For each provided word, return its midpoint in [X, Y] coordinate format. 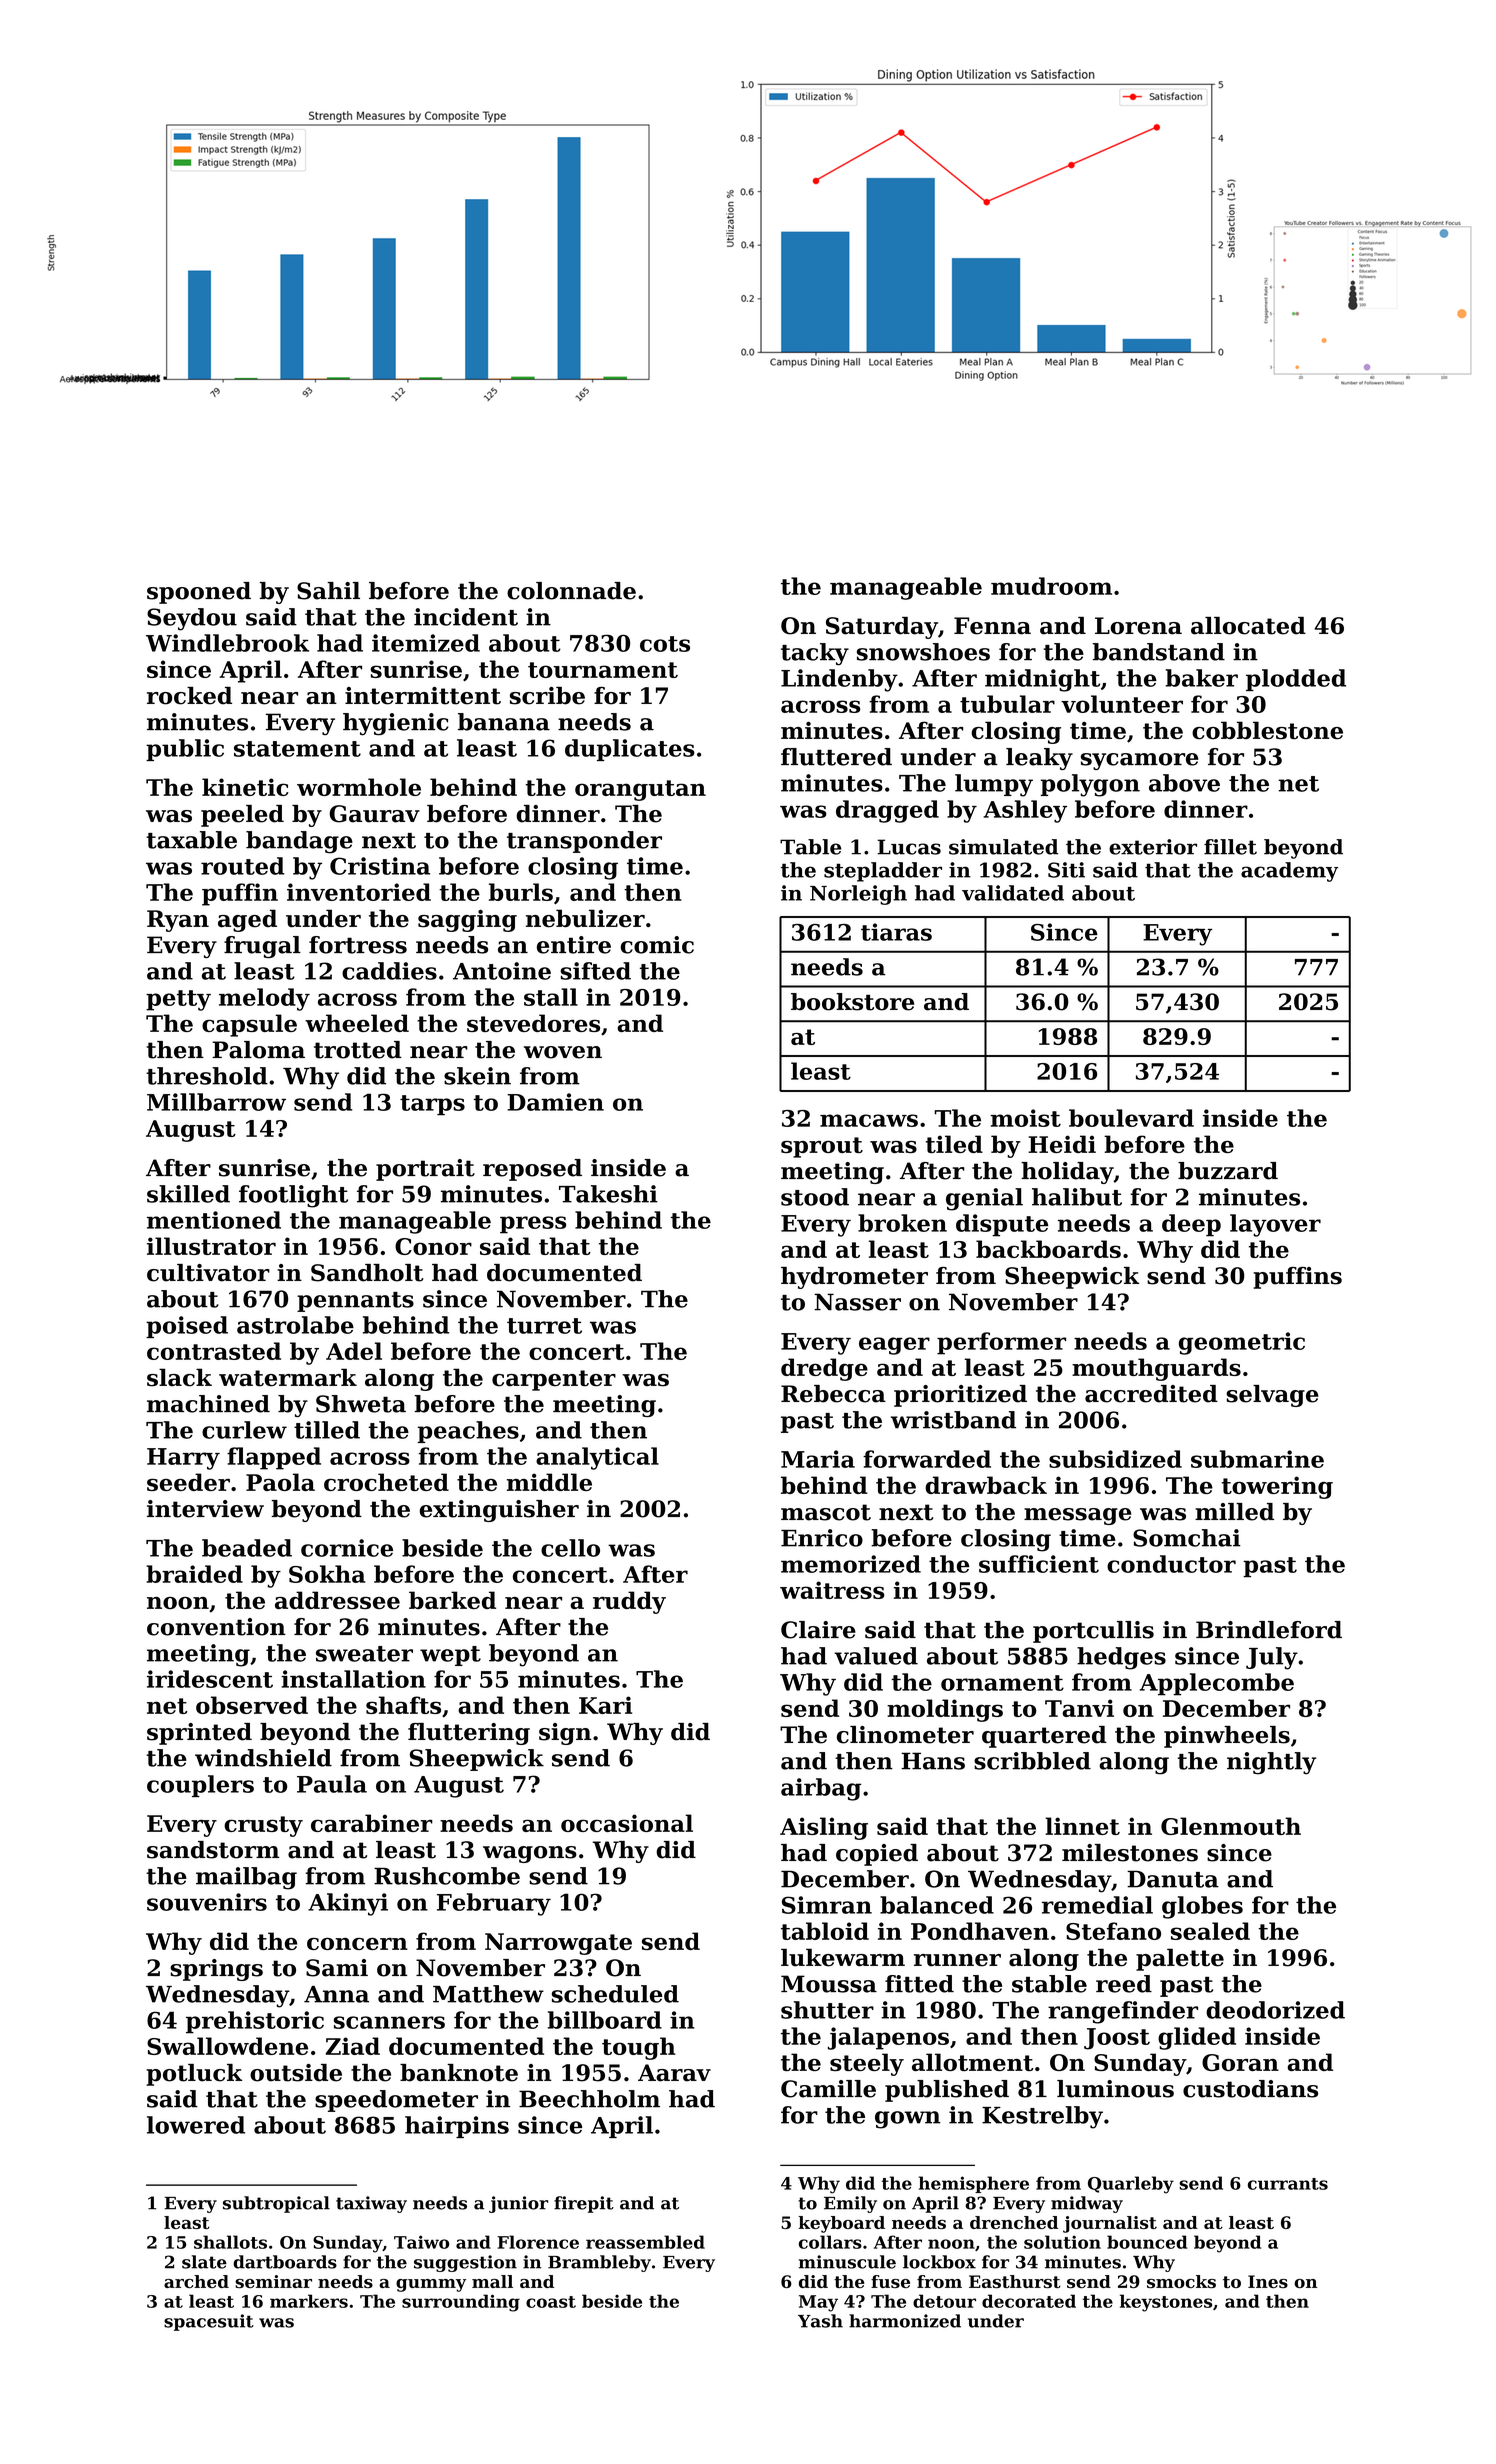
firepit [584, 2204]
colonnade [571, 591]
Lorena [1138, 626]
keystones [1166, 2303]
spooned [199, 593]
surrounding [461, 2303]
